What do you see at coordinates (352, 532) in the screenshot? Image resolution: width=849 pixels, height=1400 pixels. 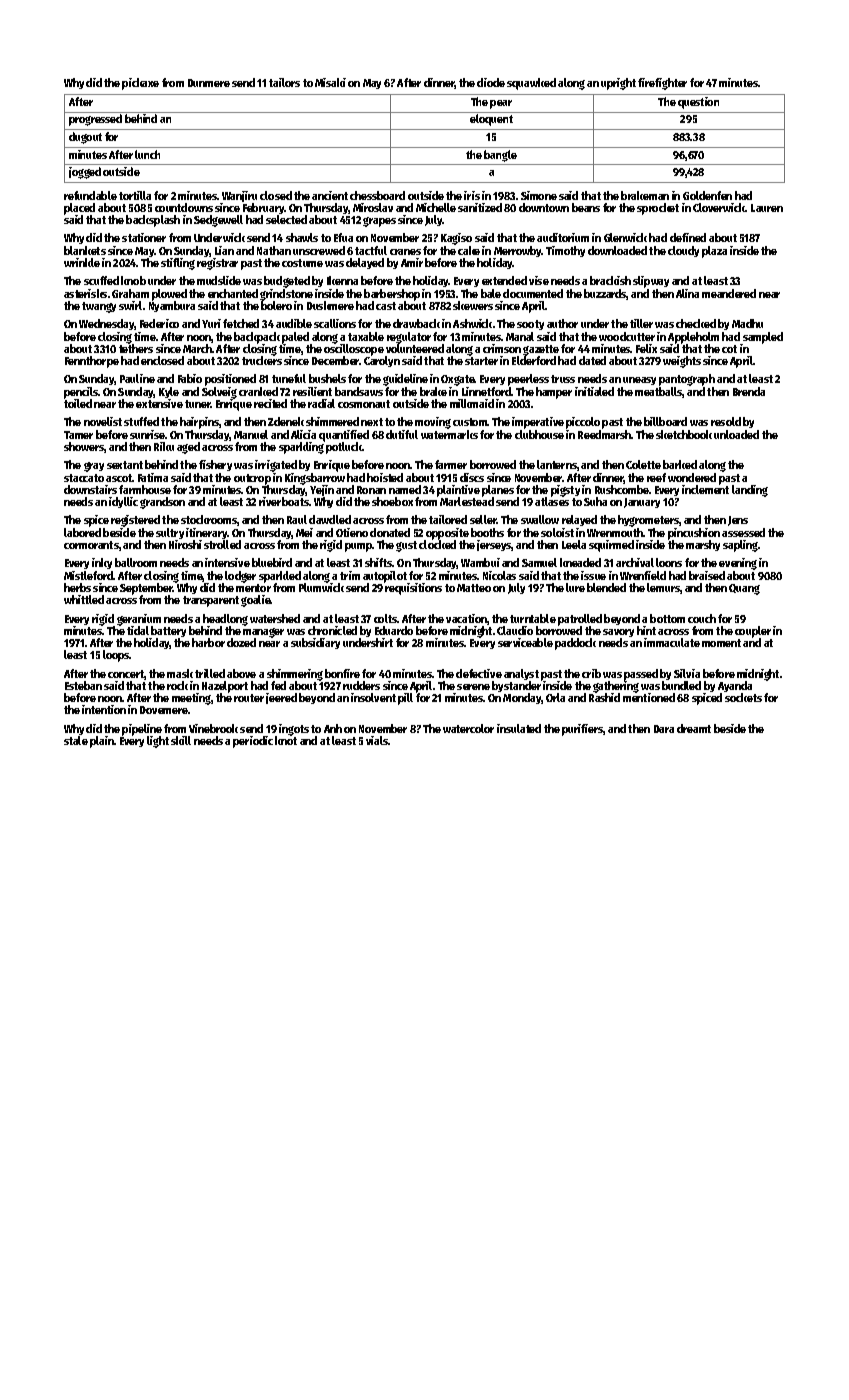 I see `Otieno` at bounding box center [352, 532].
